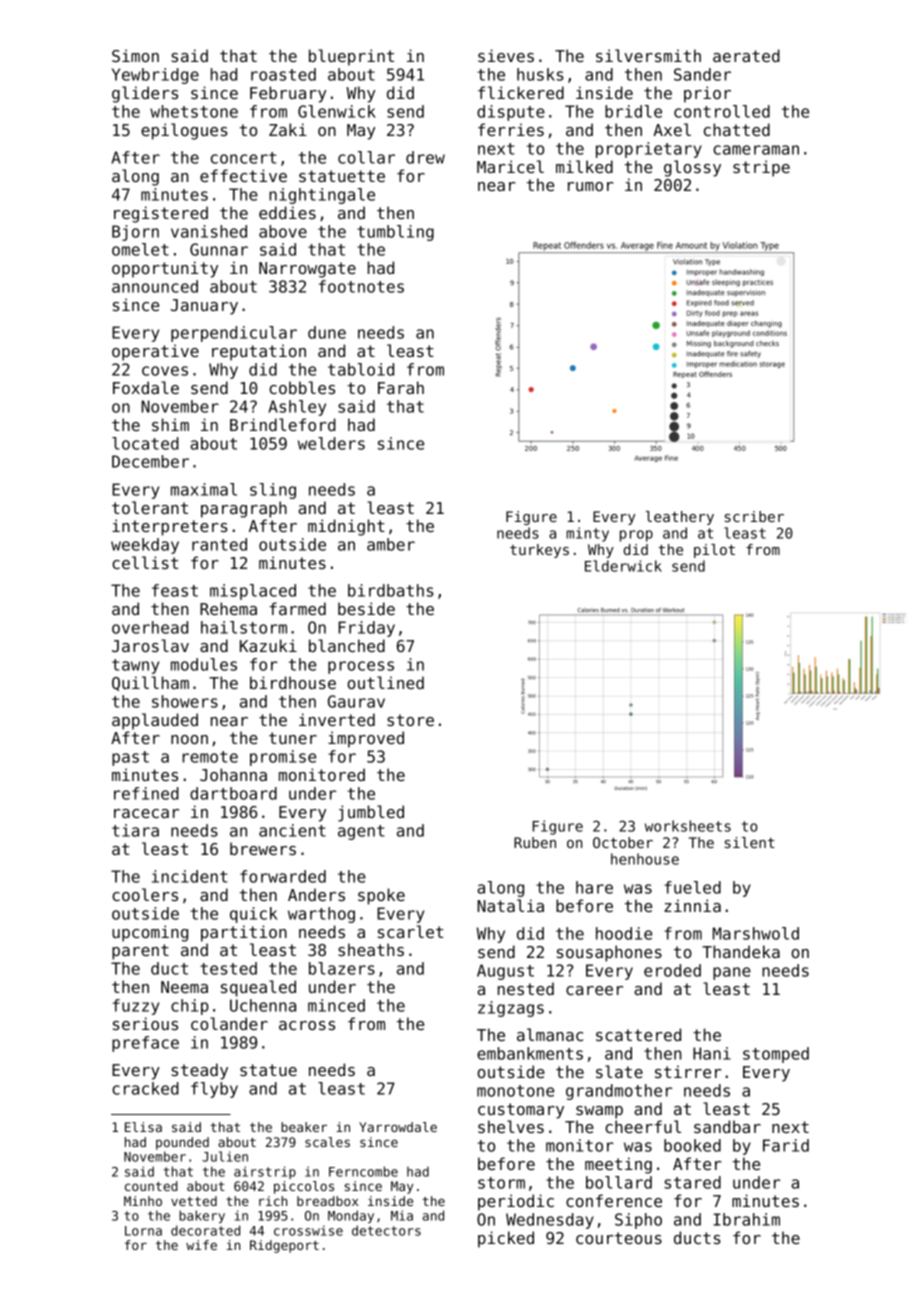 The image size is (924, 1308). What do you see at coordinates (225, 1156) in the screenshot?
I see `Julien` at bounding box center [225, 1156].
